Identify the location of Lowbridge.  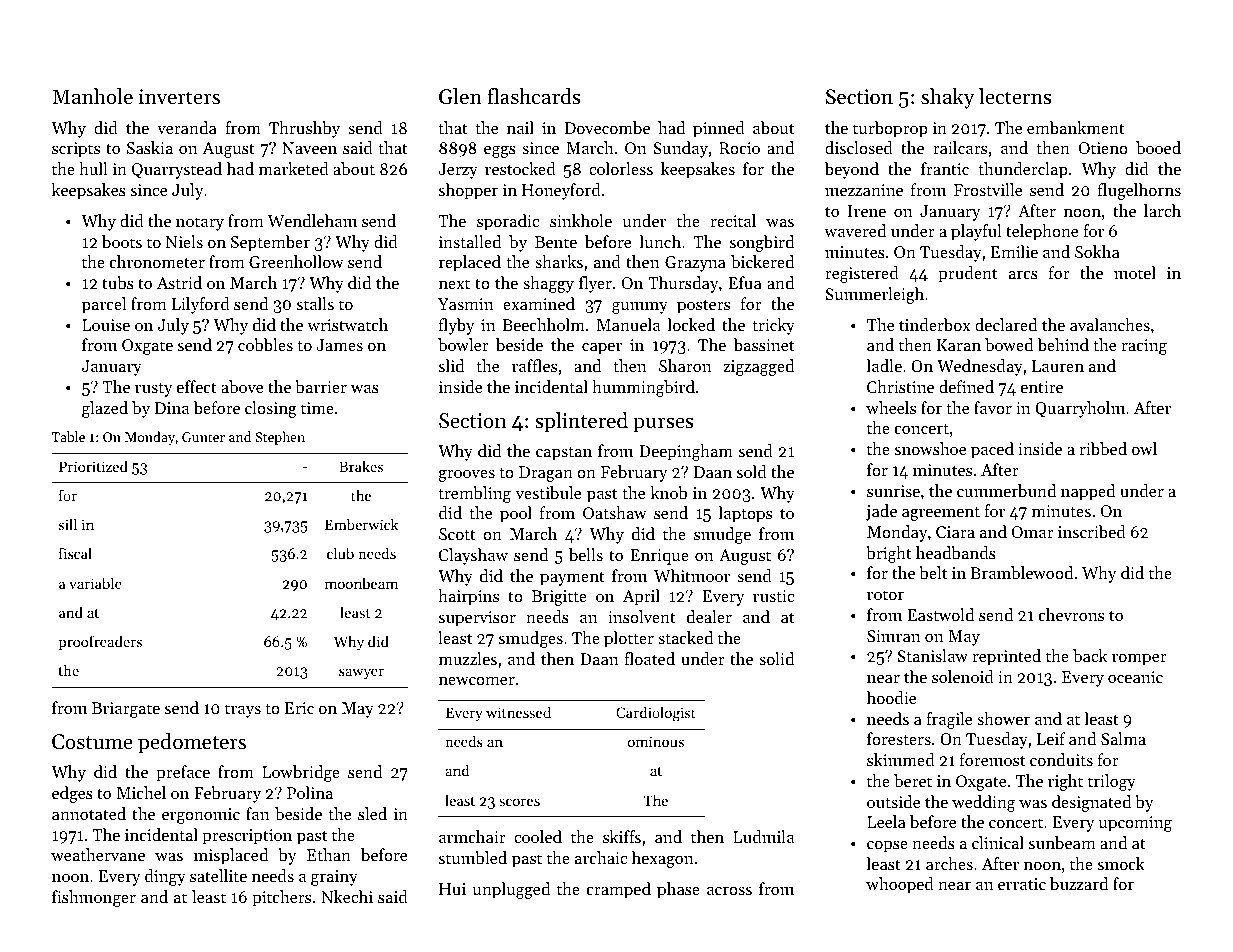
(301, 773).
